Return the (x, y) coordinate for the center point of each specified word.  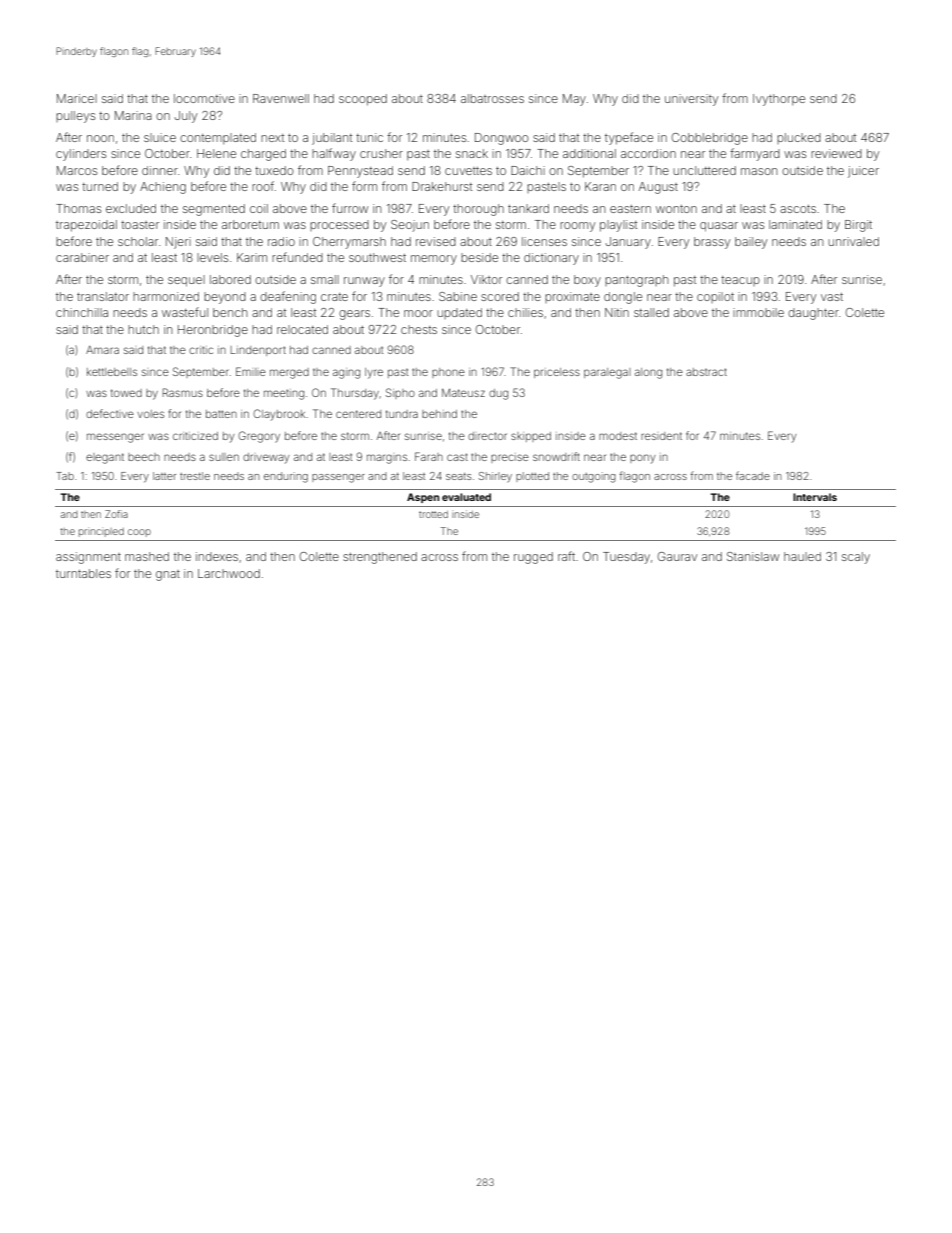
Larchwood (229, 573)
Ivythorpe (779, 100)
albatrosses (492, 98)
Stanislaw (753, 556)
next (272, 138)
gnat (168, 575)
